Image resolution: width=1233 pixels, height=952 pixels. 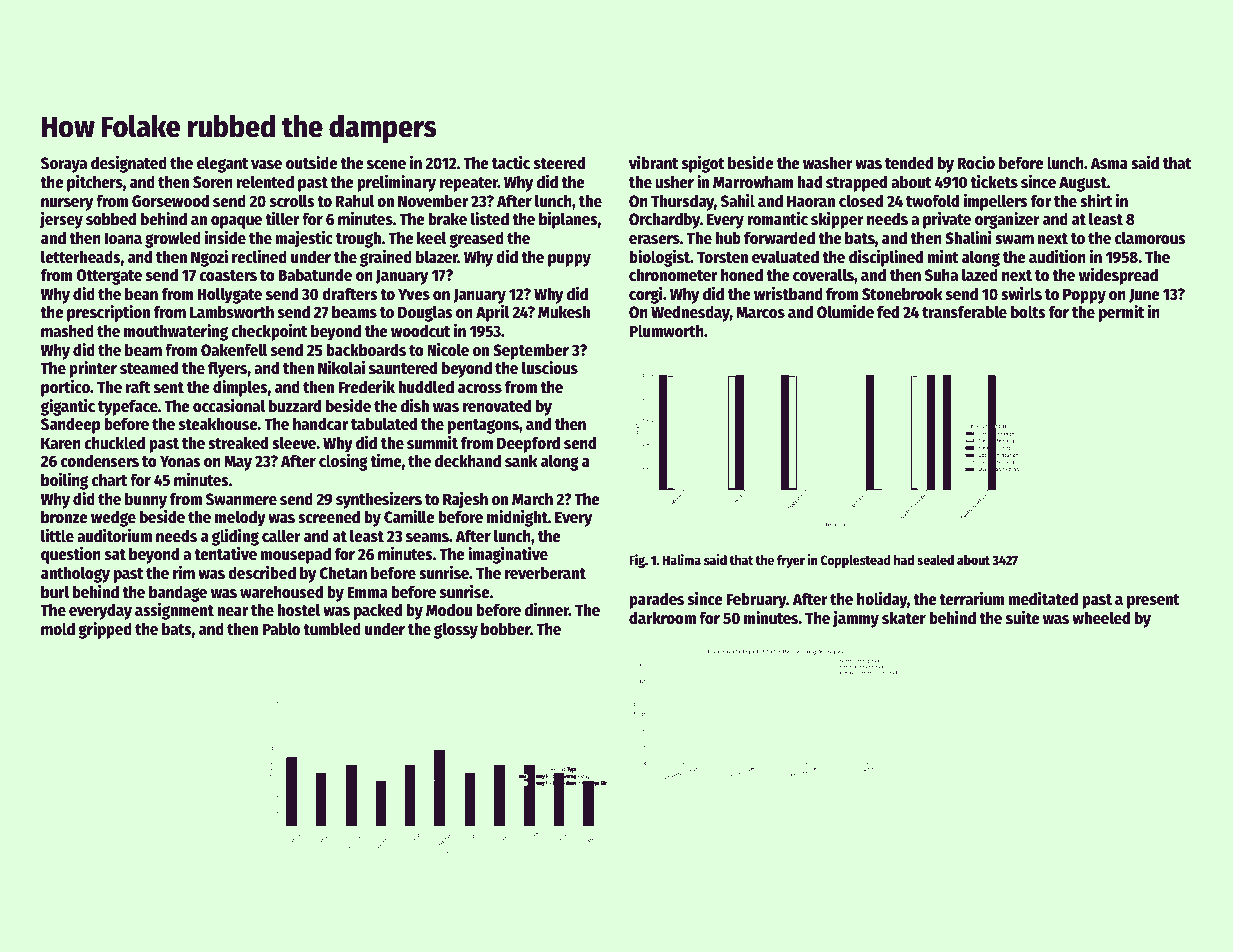 I want to click on steered, so click(x=559, y=163).
